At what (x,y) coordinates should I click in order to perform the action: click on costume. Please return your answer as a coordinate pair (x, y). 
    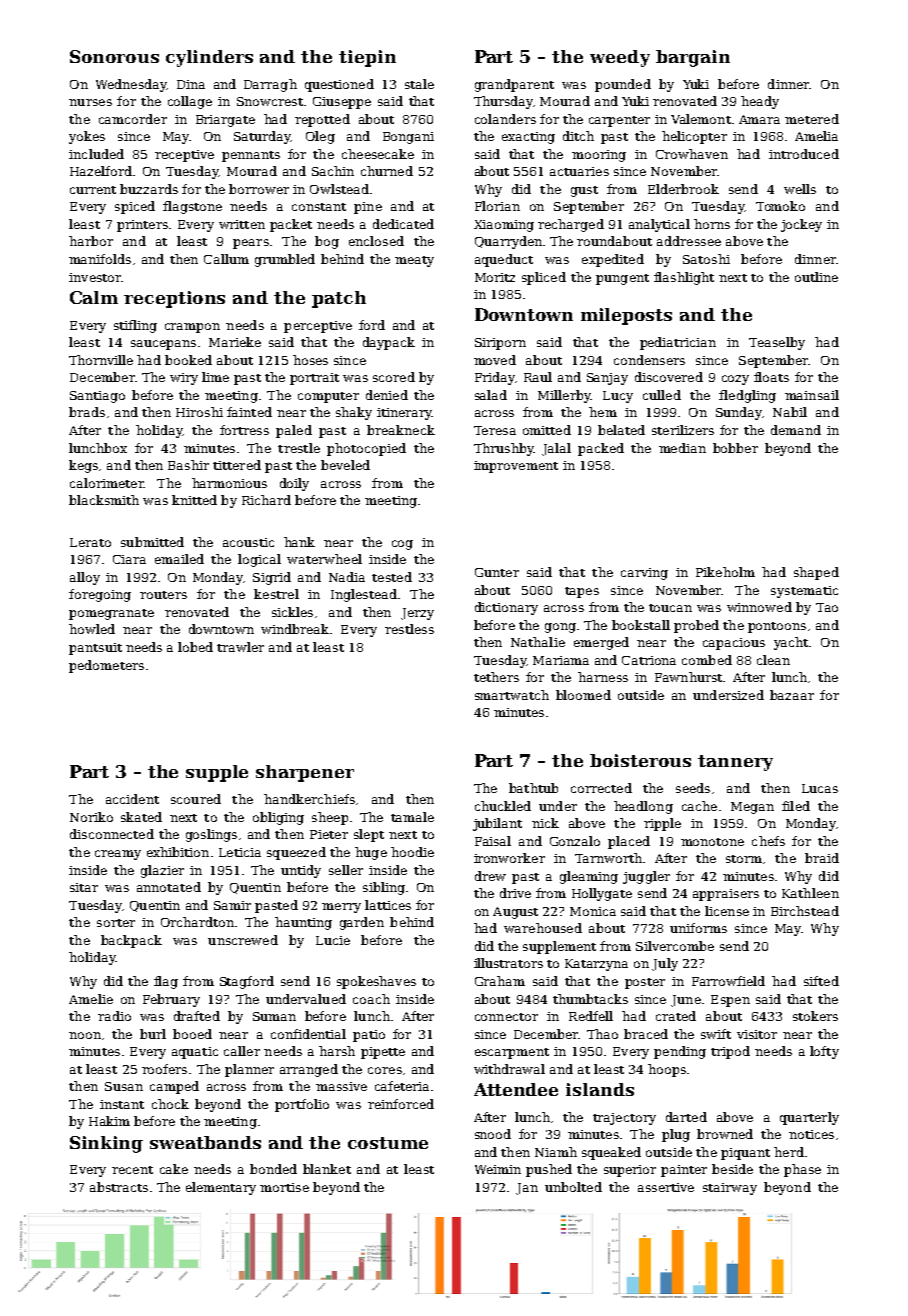
    Looking at the image, I should click on (388, 1143).
